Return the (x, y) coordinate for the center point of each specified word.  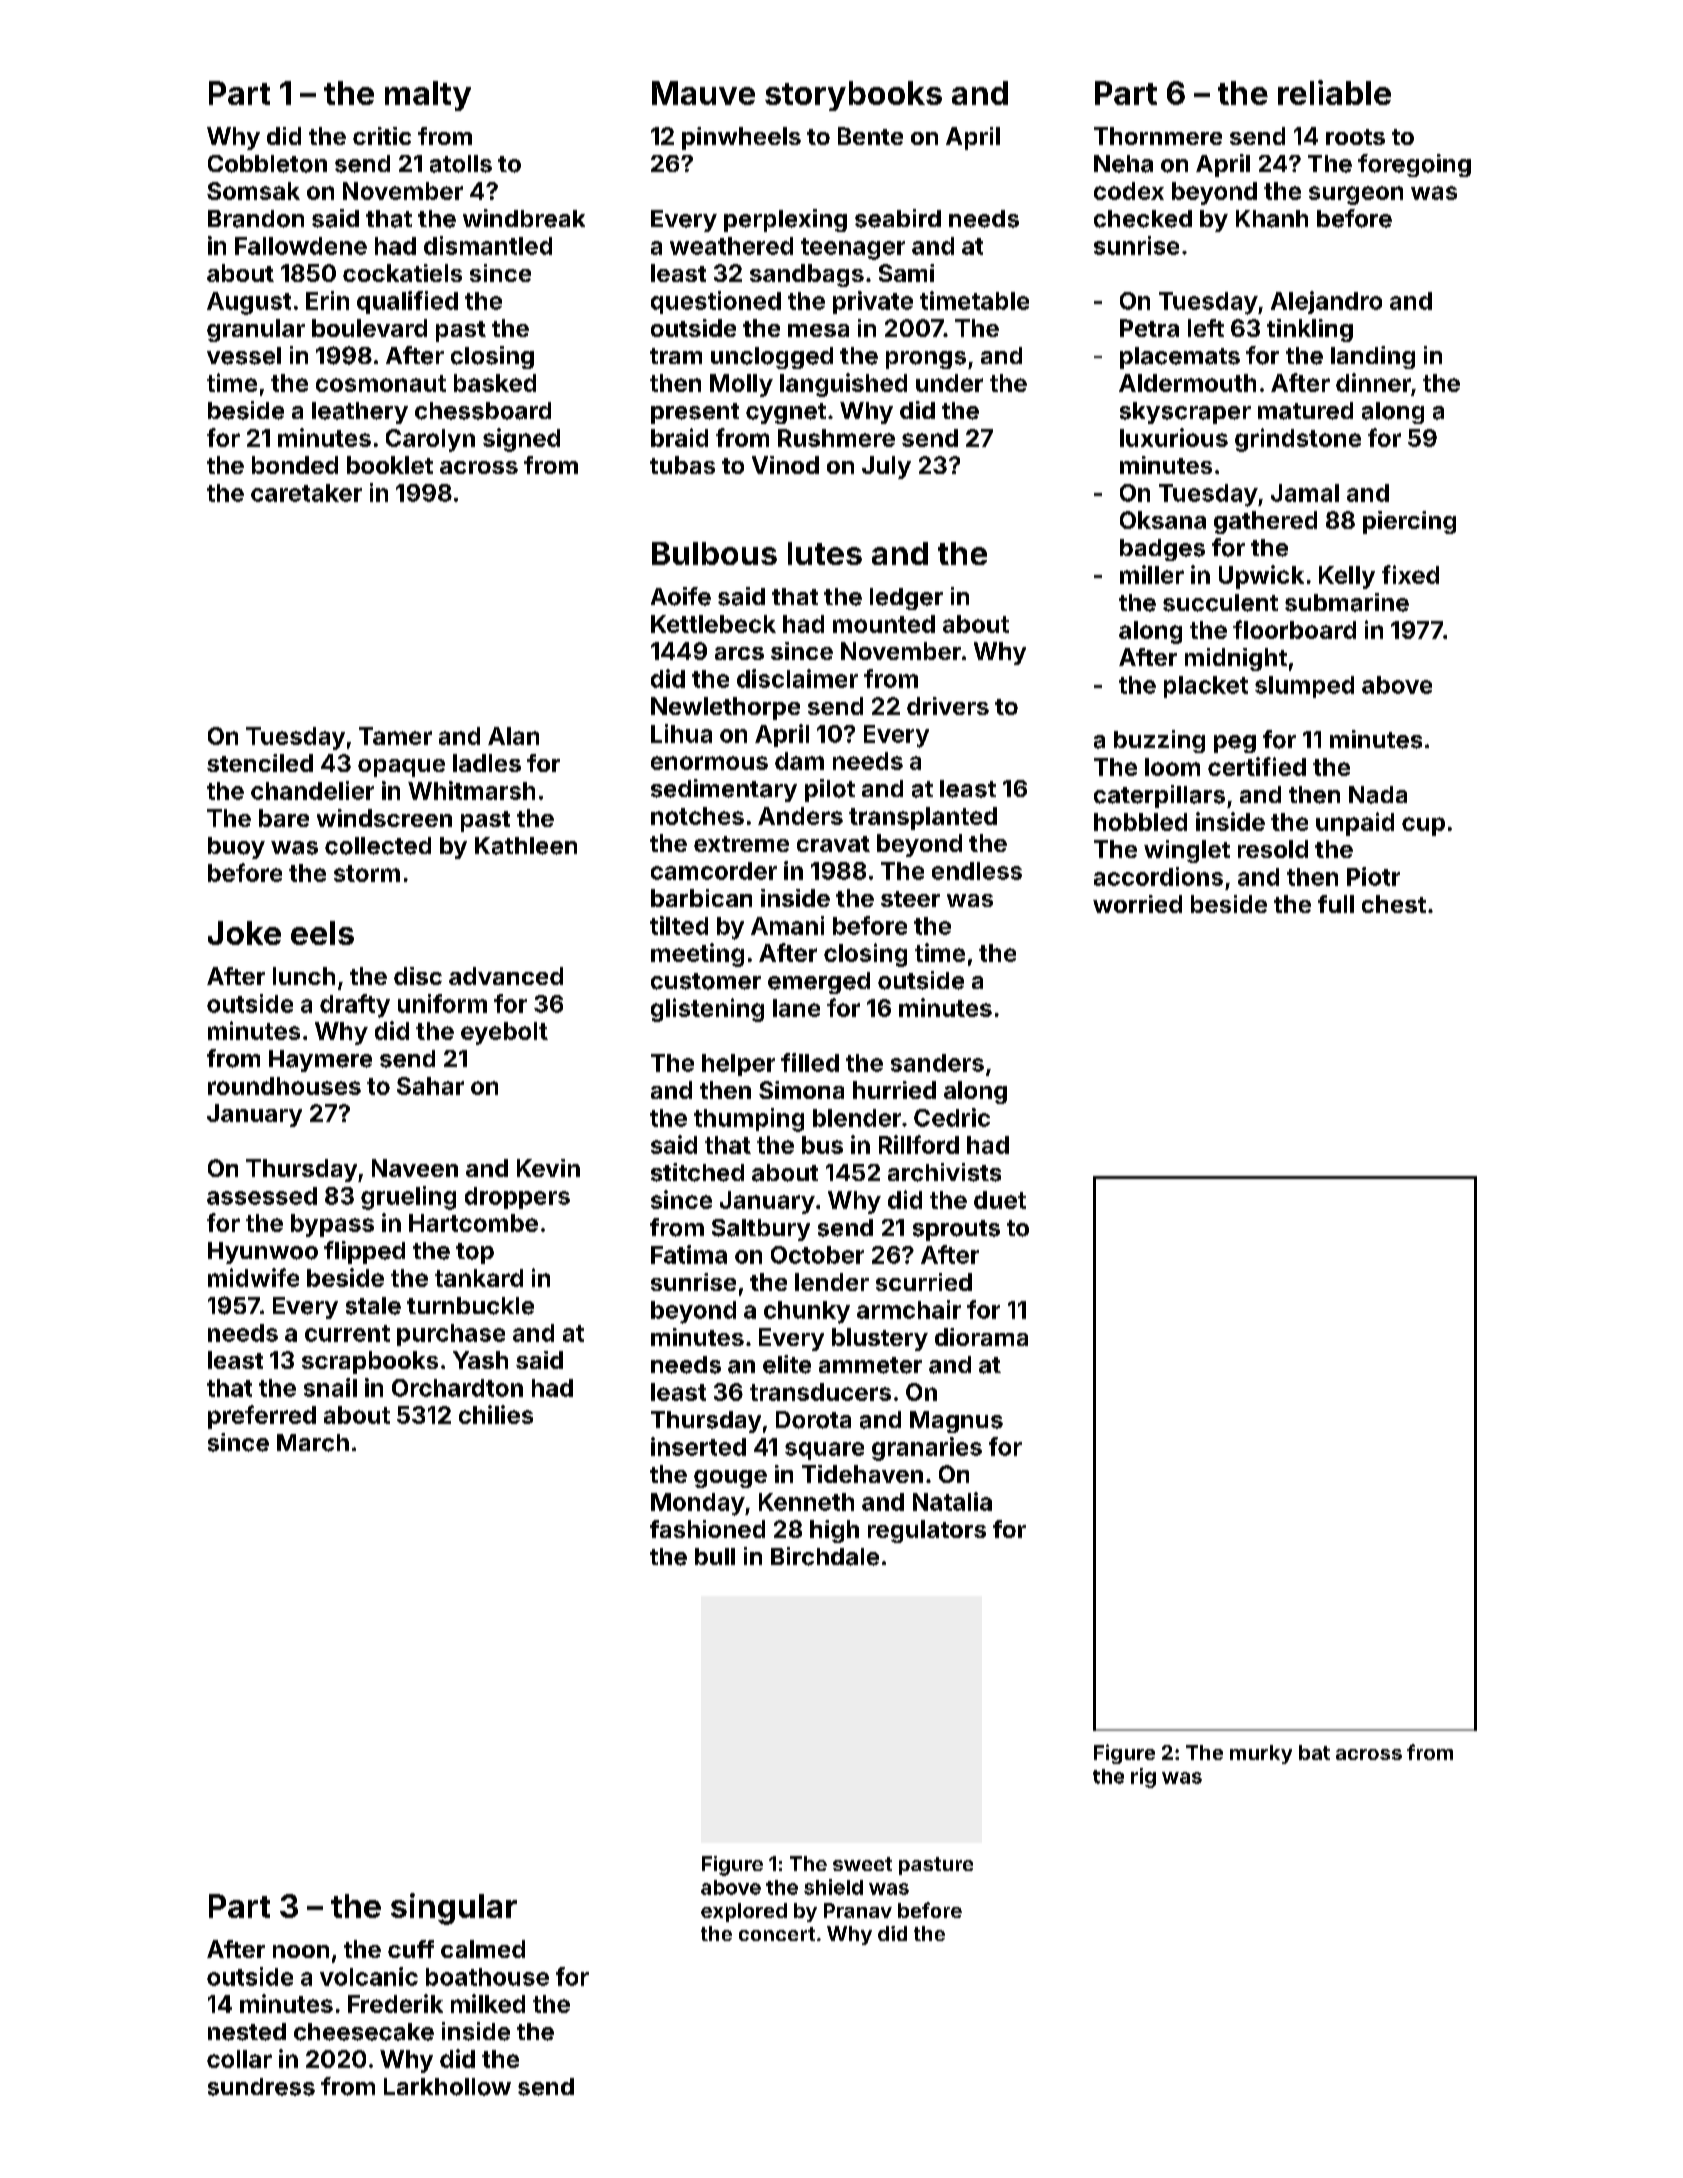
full (1336, 904)
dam (799, 761)
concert (777, 1934)
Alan (513, 736)
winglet (1187, 851)
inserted (698, 1446)
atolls (461, 164)
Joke (244, 933)
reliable (1334, 92)
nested (247, 2032)
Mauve (703, 93)
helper (738, 1065)
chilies (496, 1414)
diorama (981, 1337)
